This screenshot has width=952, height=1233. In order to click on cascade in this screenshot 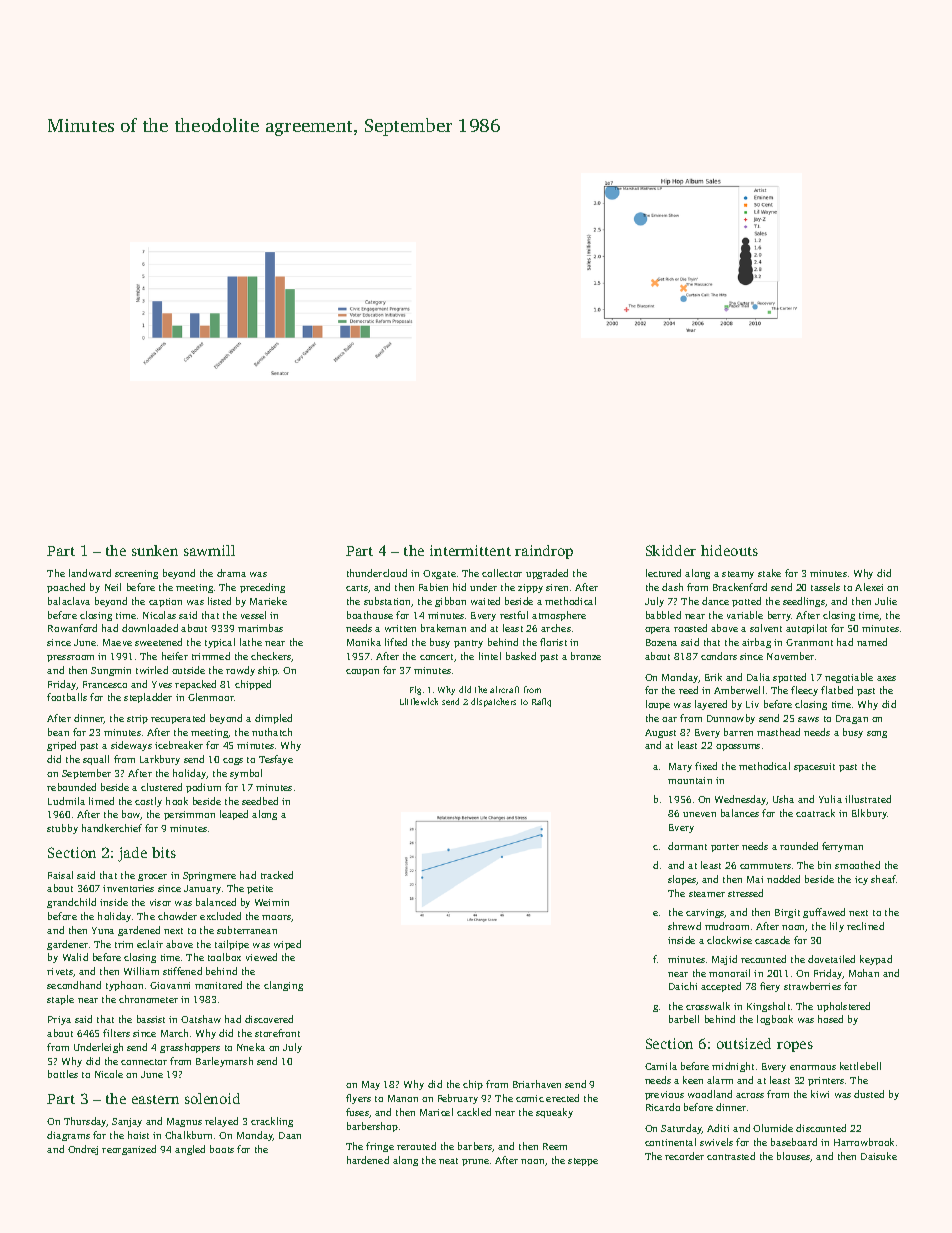, I will do `click(772, 940)`.
